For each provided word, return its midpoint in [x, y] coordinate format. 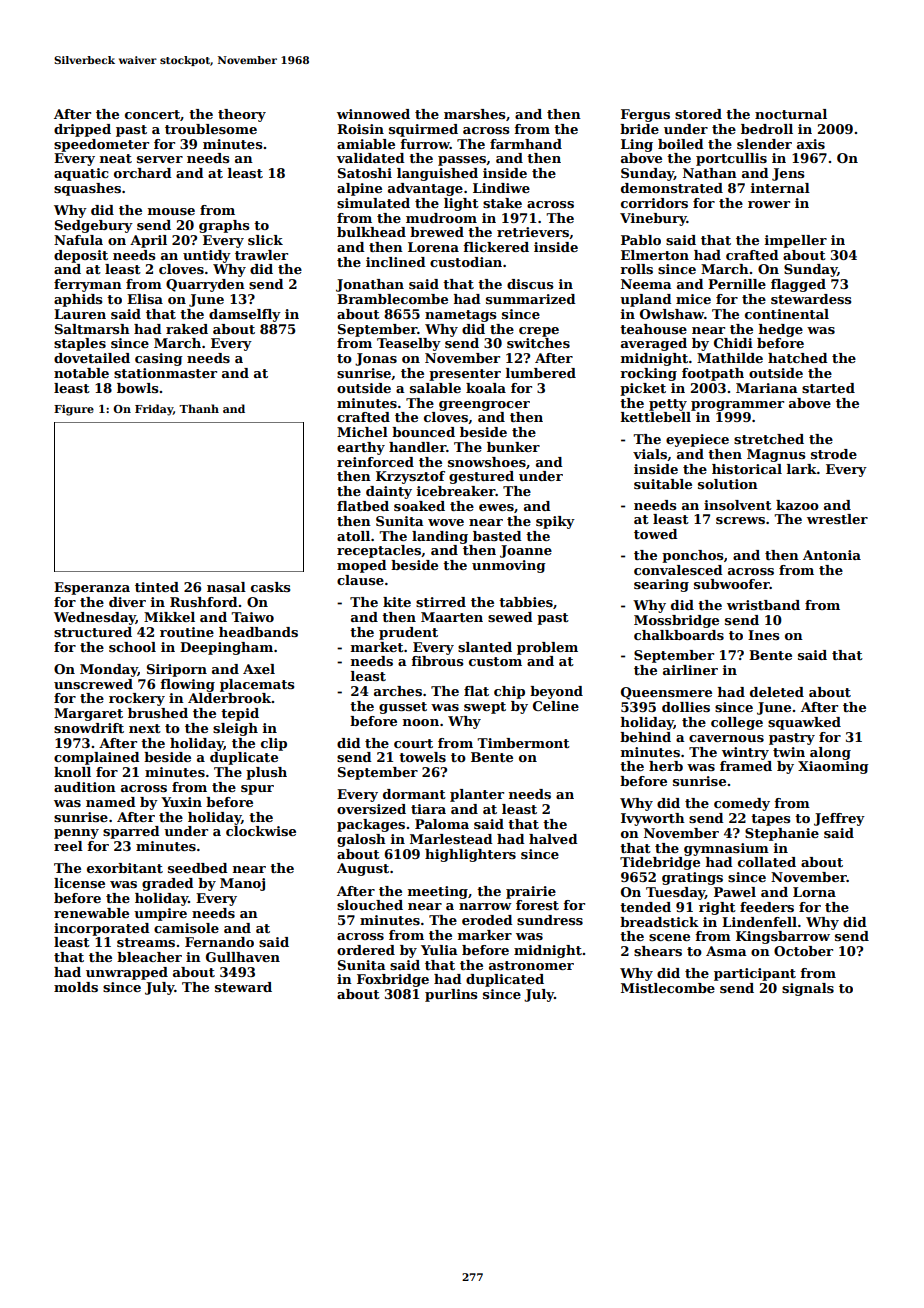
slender [764, 144]
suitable [663, 484]
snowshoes [487, 462]
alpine [359, 189]
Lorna [814, 892]
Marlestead [451, 839]
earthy [361, 448]
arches [398, 691]
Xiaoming [833, 767]
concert [152, 114]
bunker [513, 447]
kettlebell [656, 417]
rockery [137, 699]
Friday [154, 410]
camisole [186, 928]
